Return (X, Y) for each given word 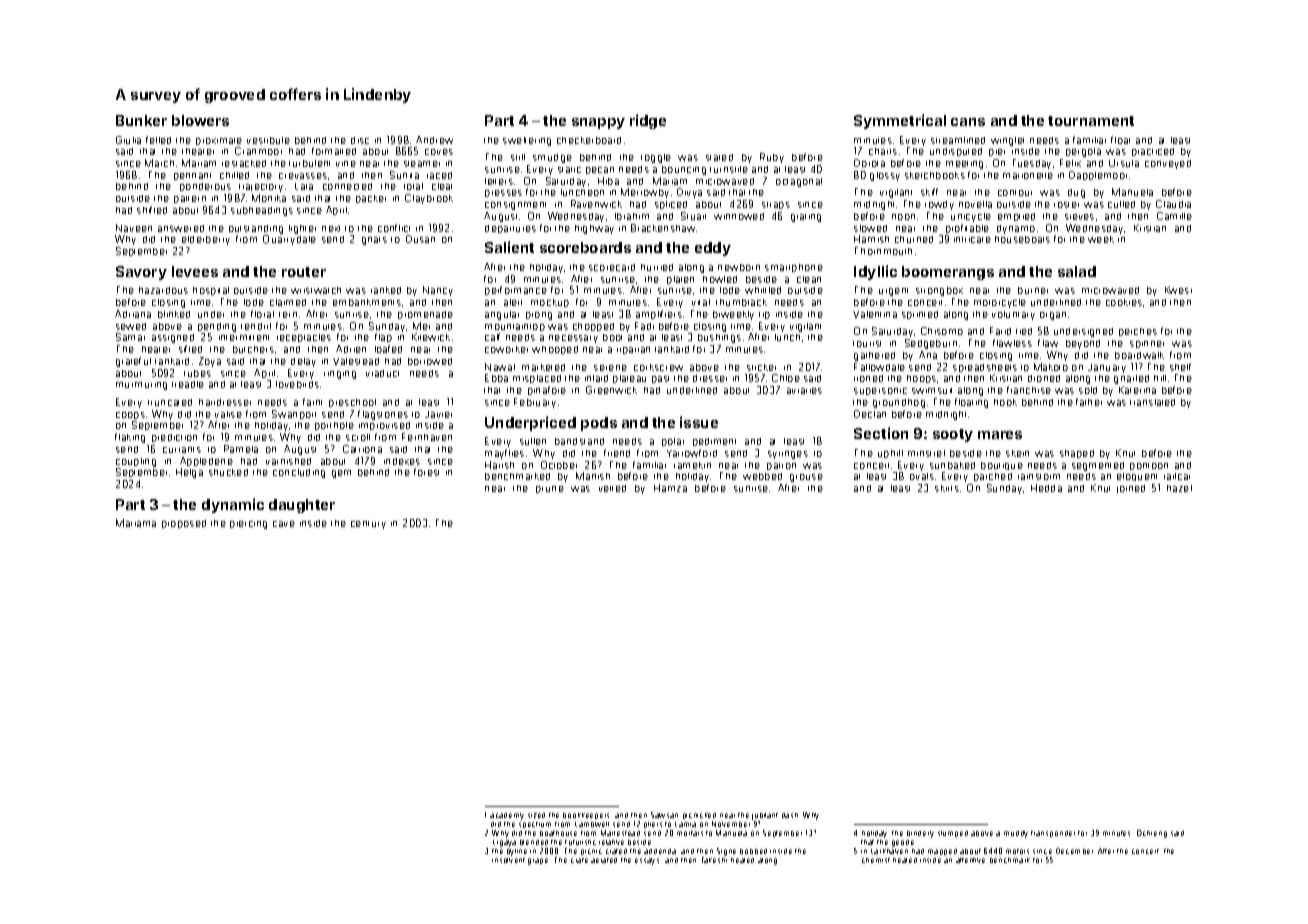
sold (1088, 390)
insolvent (508, 860)
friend (617, 453)
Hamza (670, 488)
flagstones (383, 415)
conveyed (1168, 164)
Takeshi (714, 860)
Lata (304, 186)
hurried (657, 267)
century (368, 525)
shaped (1077, 454)
